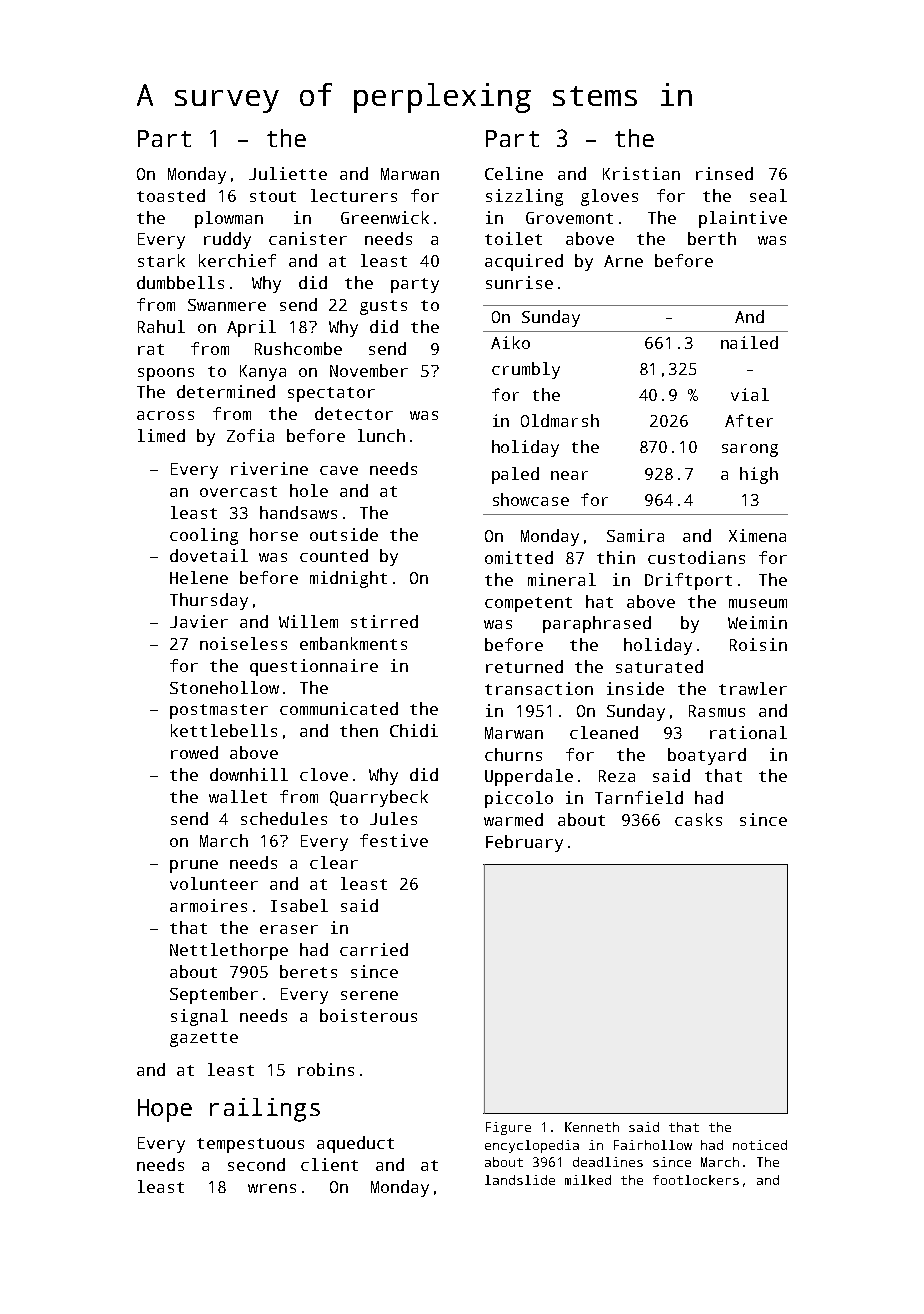  What do you see at coordinates (508, 1128) in the page?
I see `Figure` at bounding box center [508, 1128].
